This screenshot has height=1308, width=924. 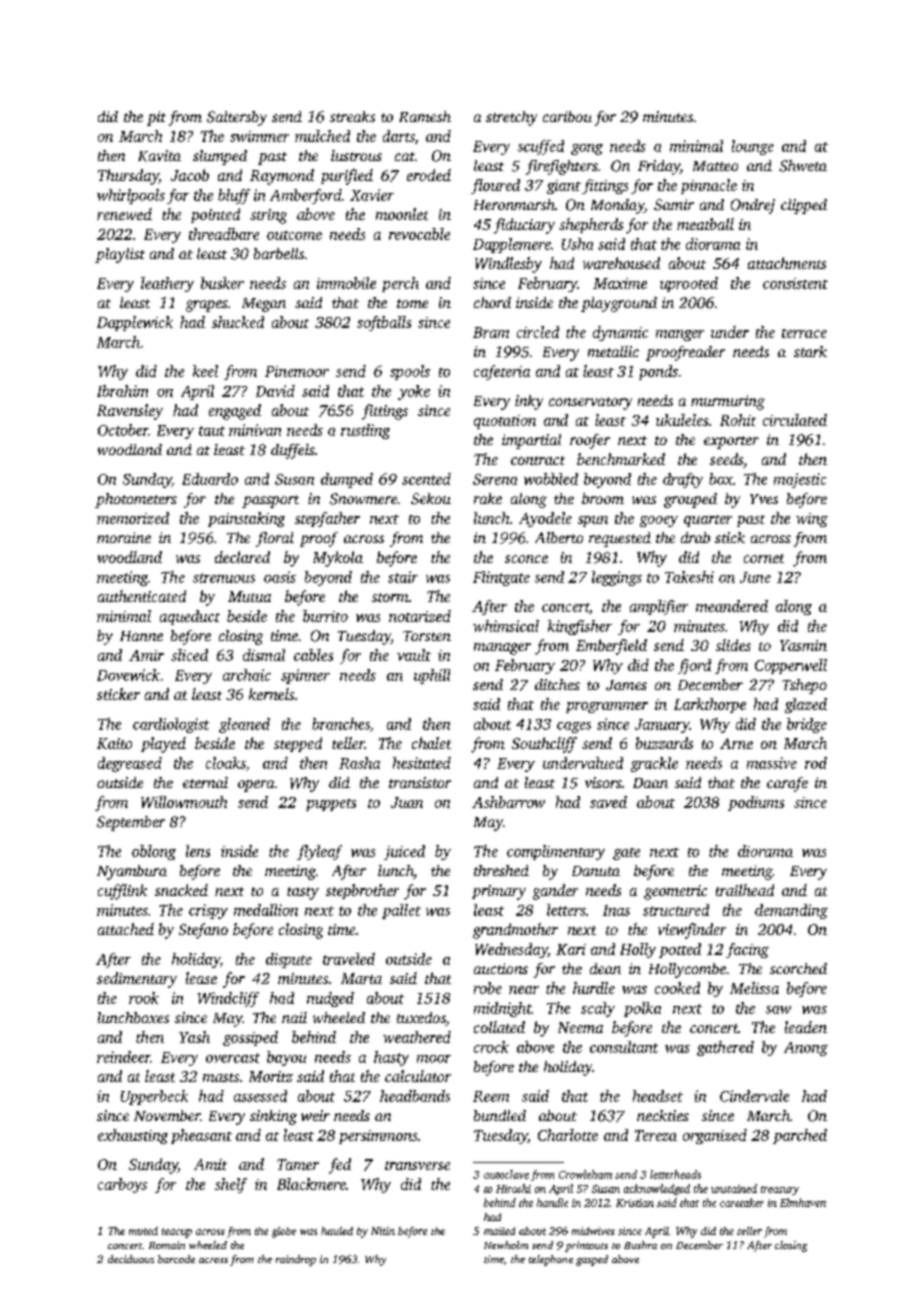 I want to click on Willowmouth, so click(x=184, y=802).
